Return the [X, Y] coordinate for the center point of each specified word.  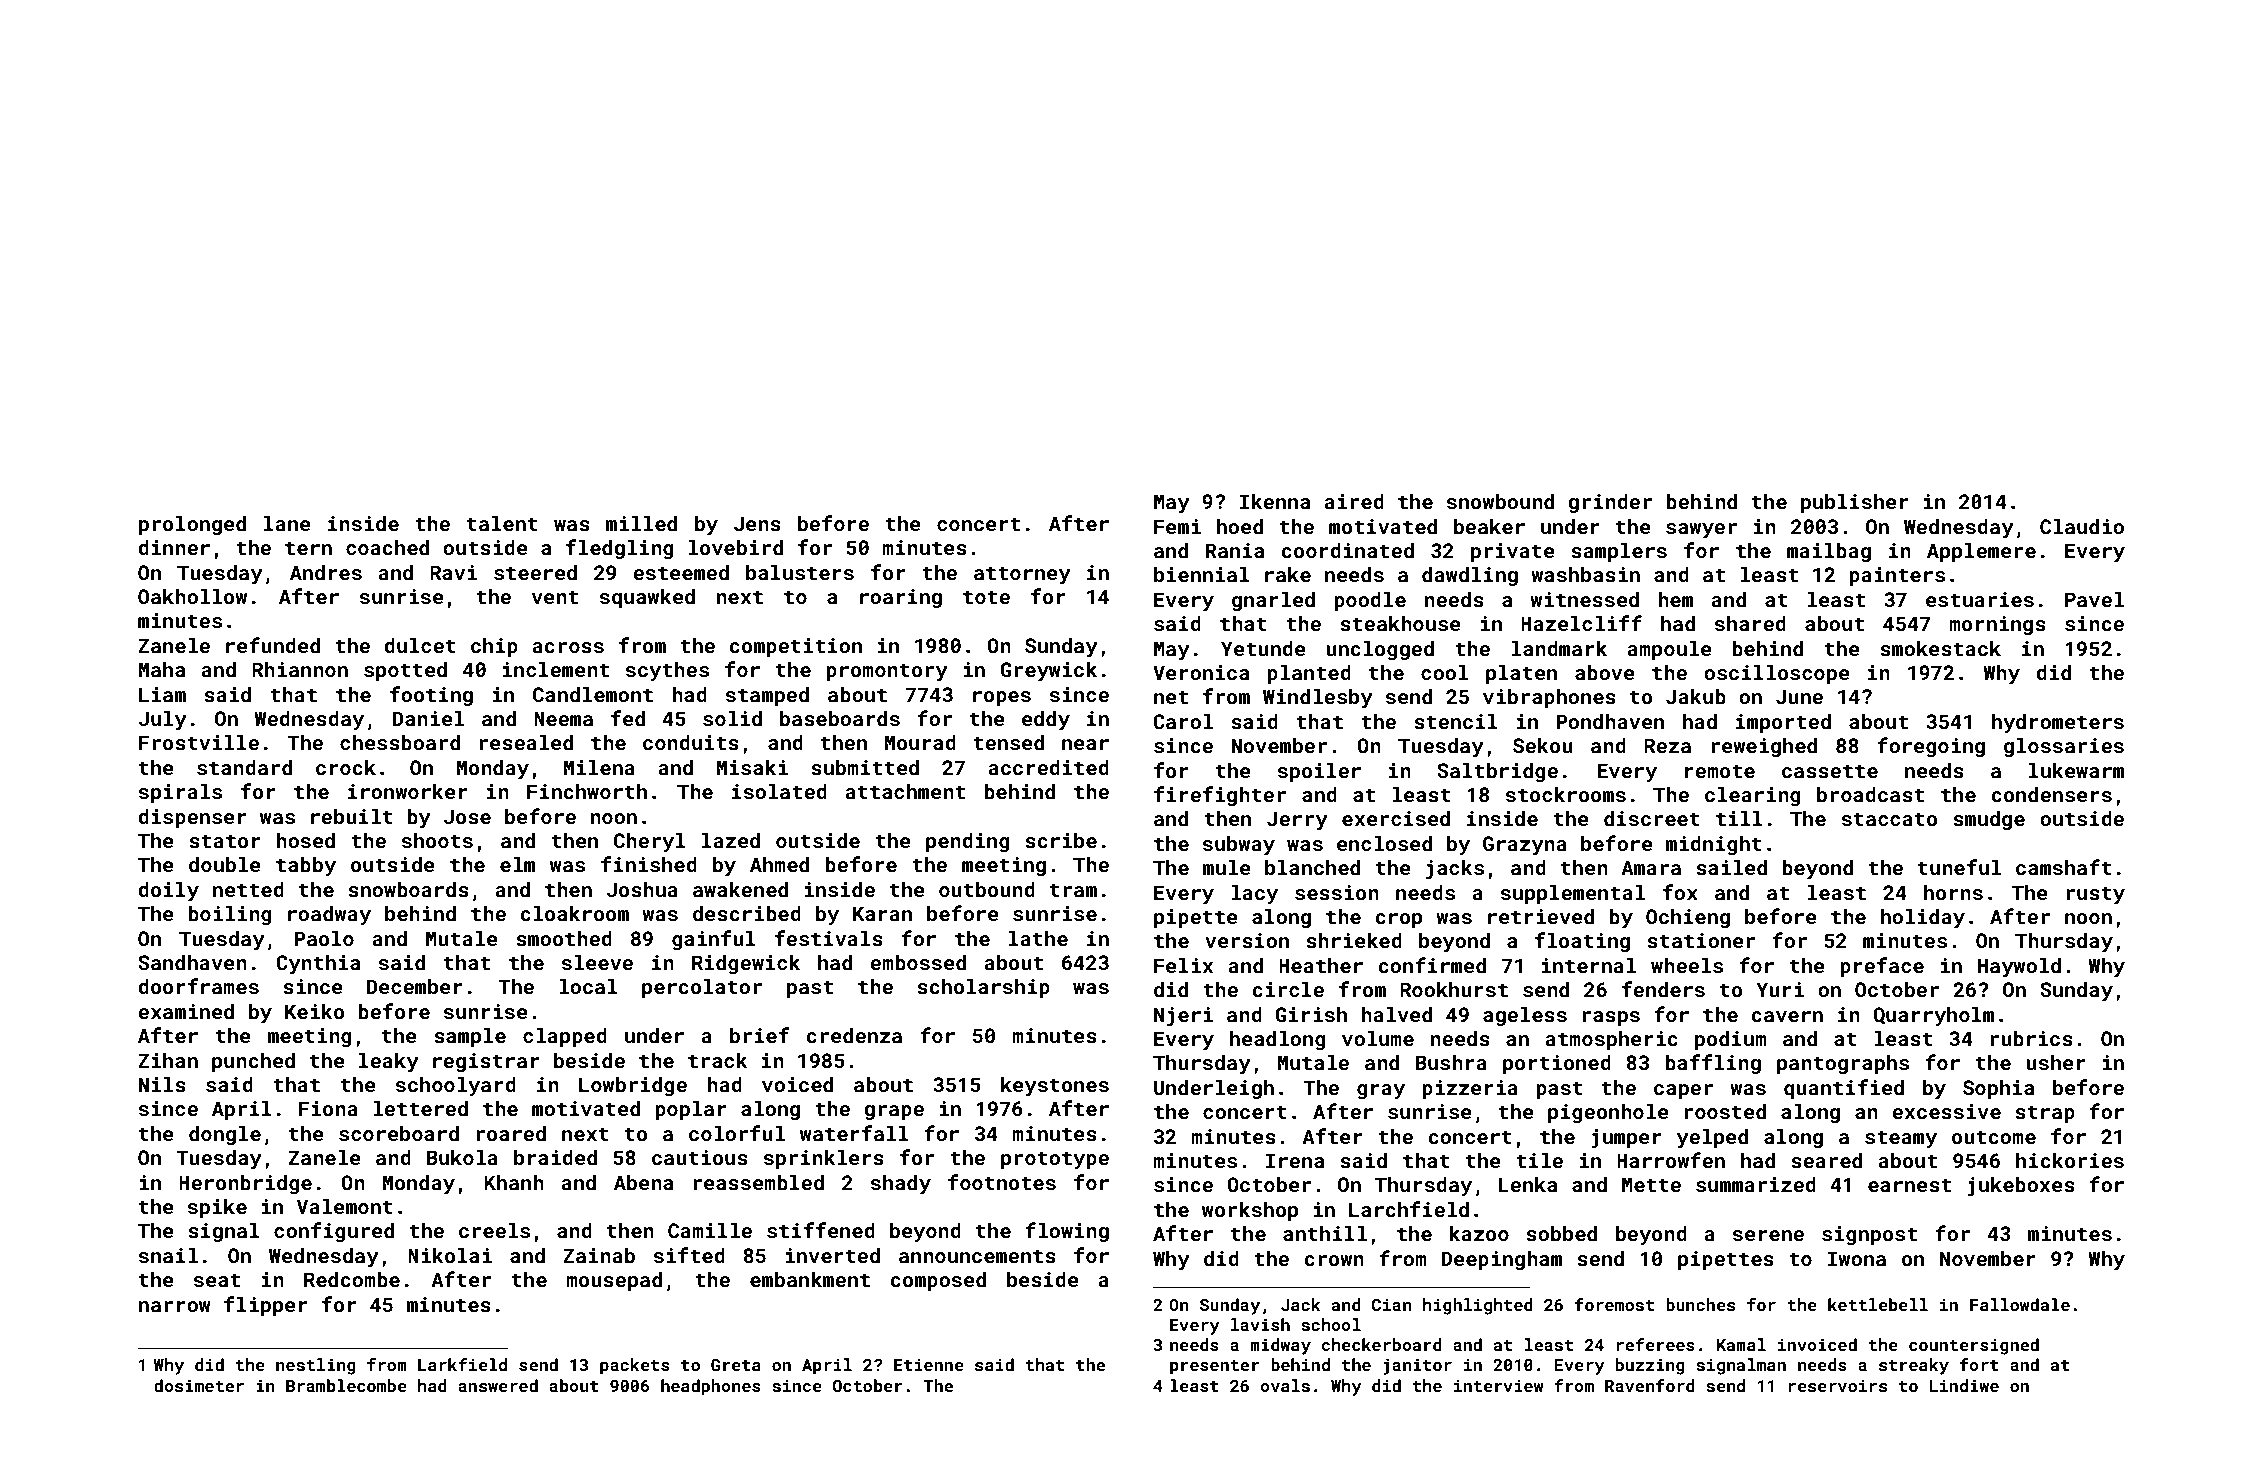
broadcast [1870, 794]
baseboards [840, 718]
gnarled [1273, 601]
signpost [1869, 1235]
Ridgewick [746, 964]
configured [334, 1232]
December [415, 986]
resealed [526, 742]
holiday [1923, 918]
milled [641, 523]
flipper [266, 1306]
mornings [1997, 625]
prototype [1055, 1160]
